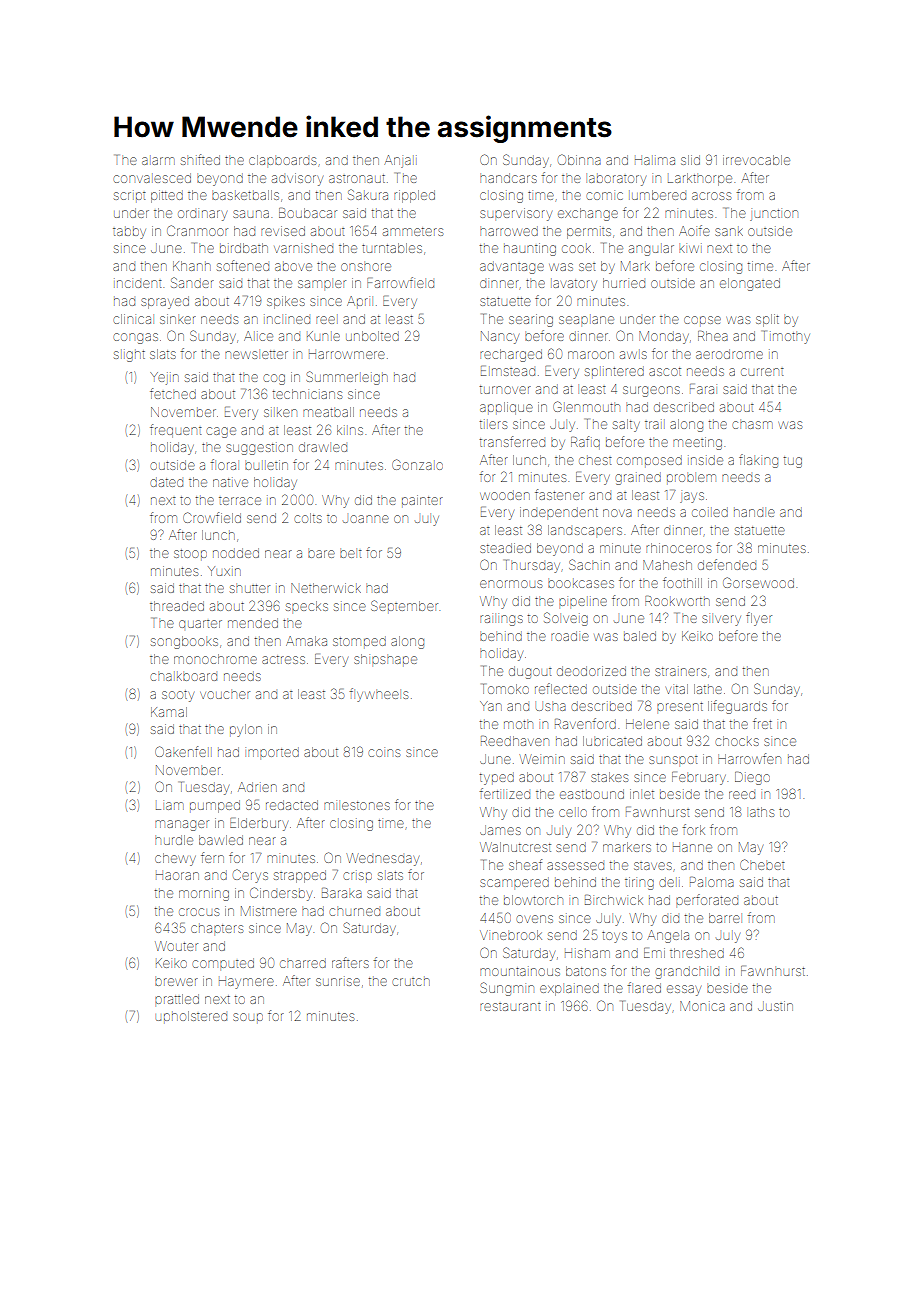 This screenshot has width=924, height=1308. What do you see at coordinates (184, 642) in the screenshot?
I see `songbooks` at bounding box center [184, 642].
